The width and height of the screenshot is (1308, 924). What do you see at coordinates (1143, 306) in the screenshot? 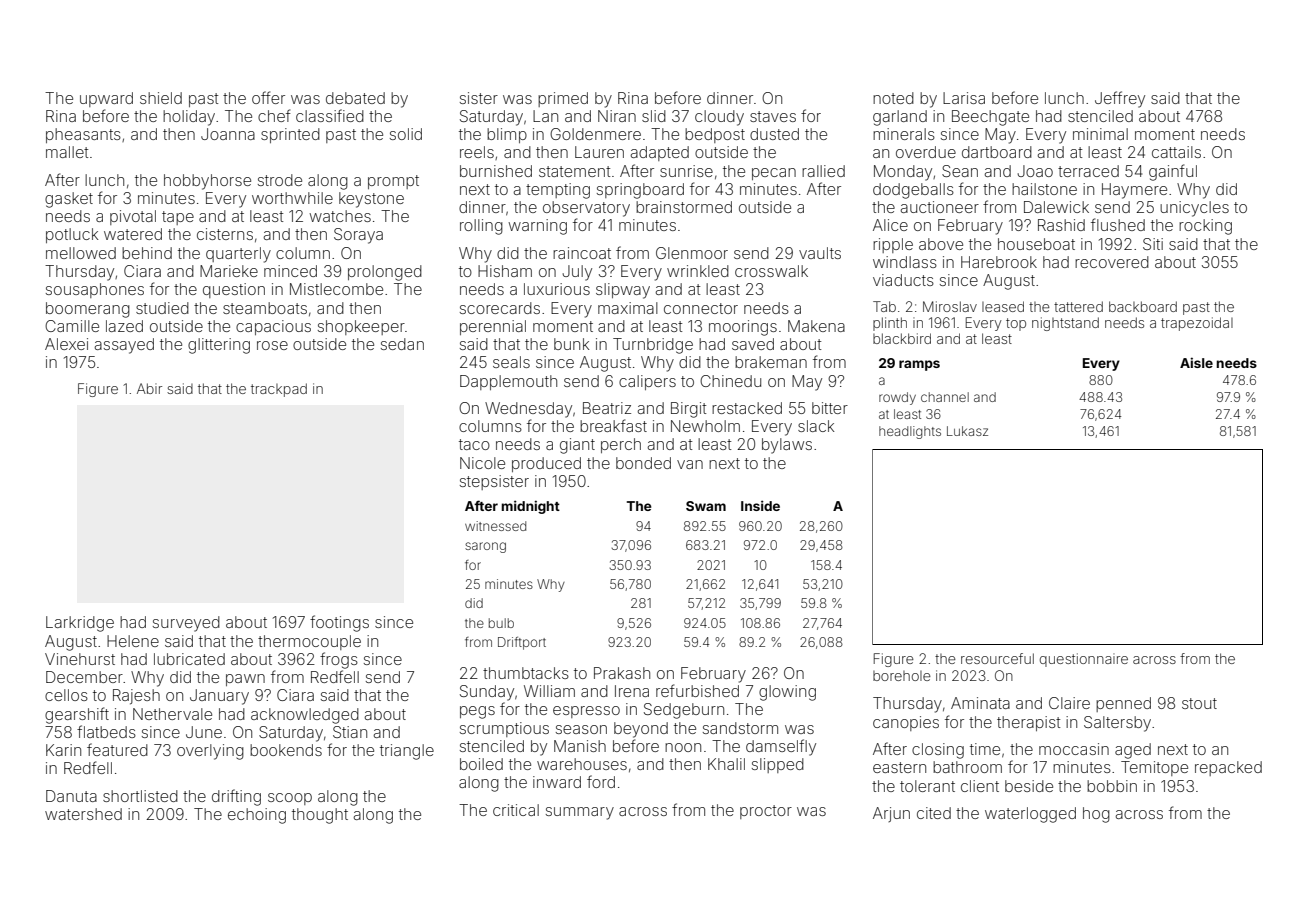
I see `backboard` at bounding box center [1143, 306].
